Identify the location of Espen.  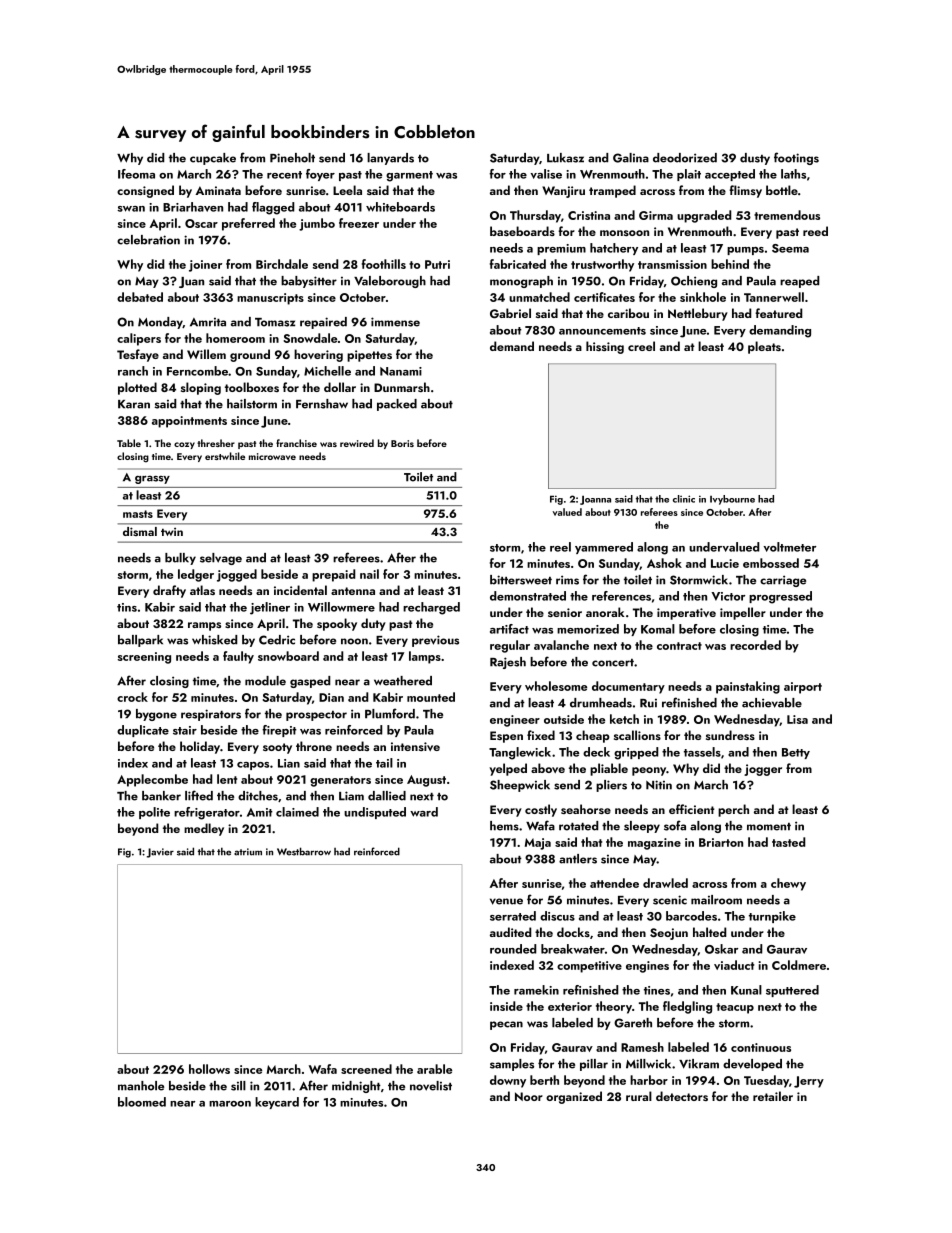
(506, 737).
